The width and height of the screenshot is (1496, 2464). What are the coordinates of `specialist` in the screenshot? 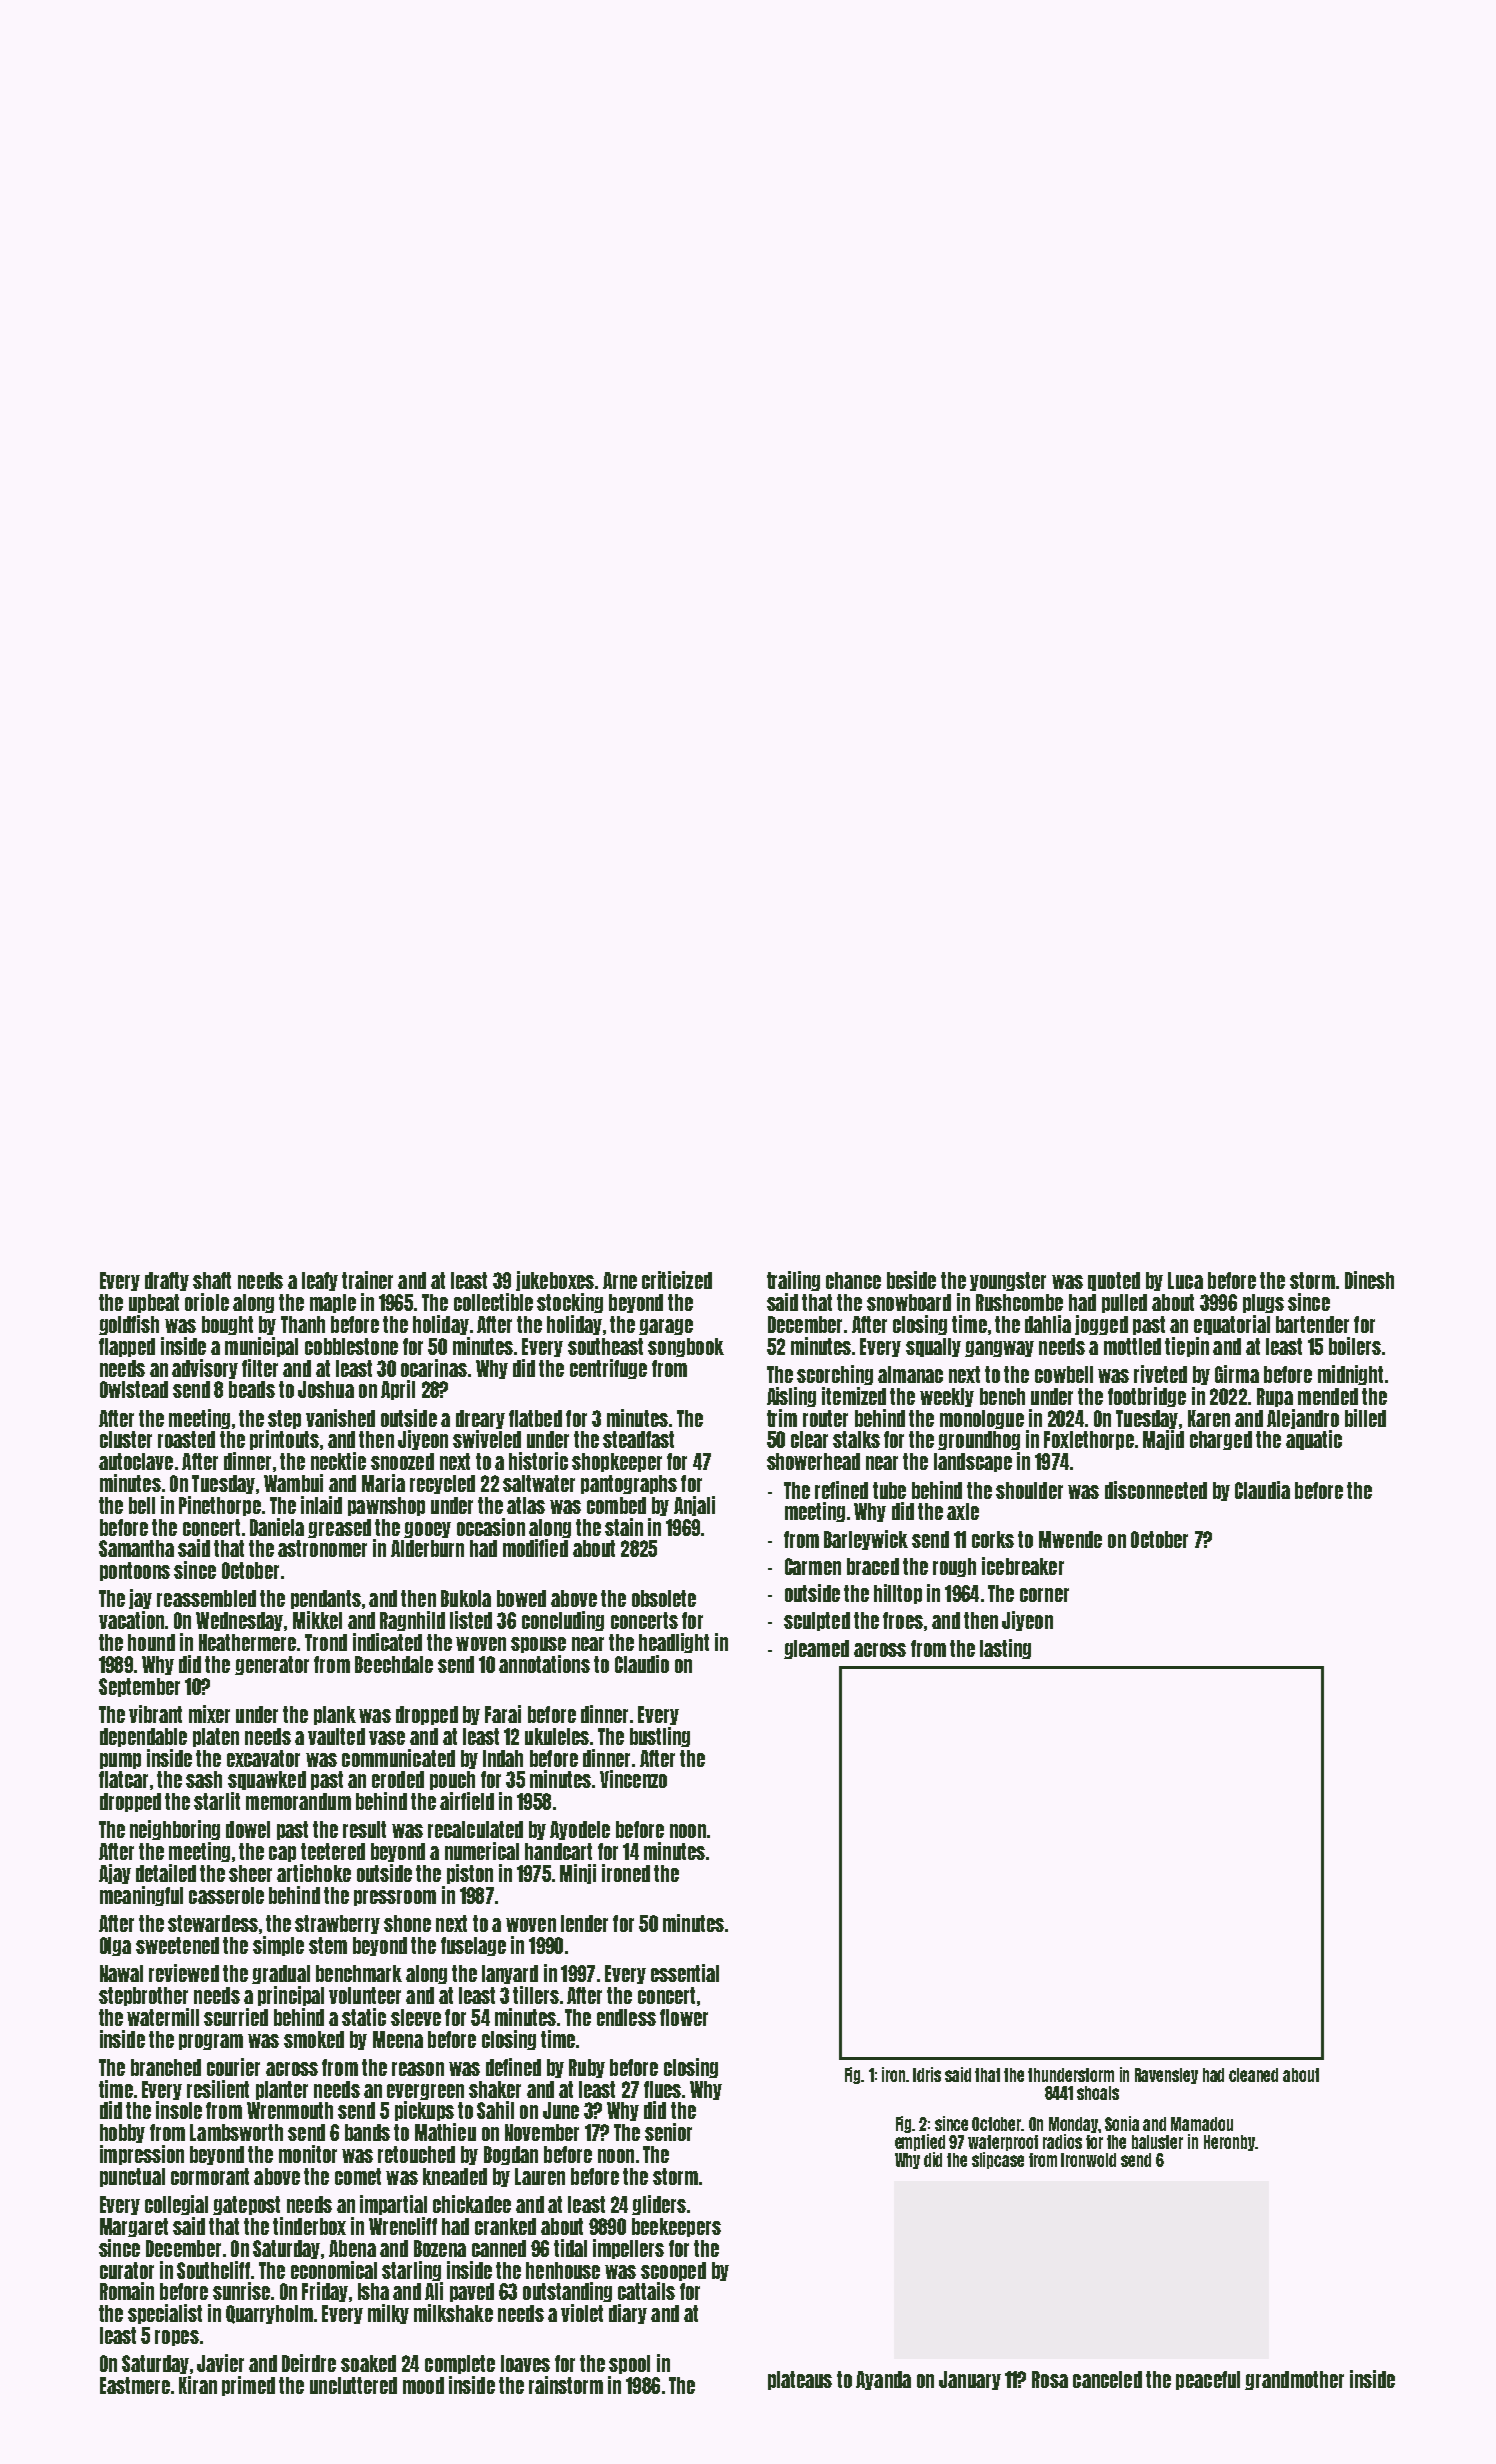 It's located at (165, 2314).
